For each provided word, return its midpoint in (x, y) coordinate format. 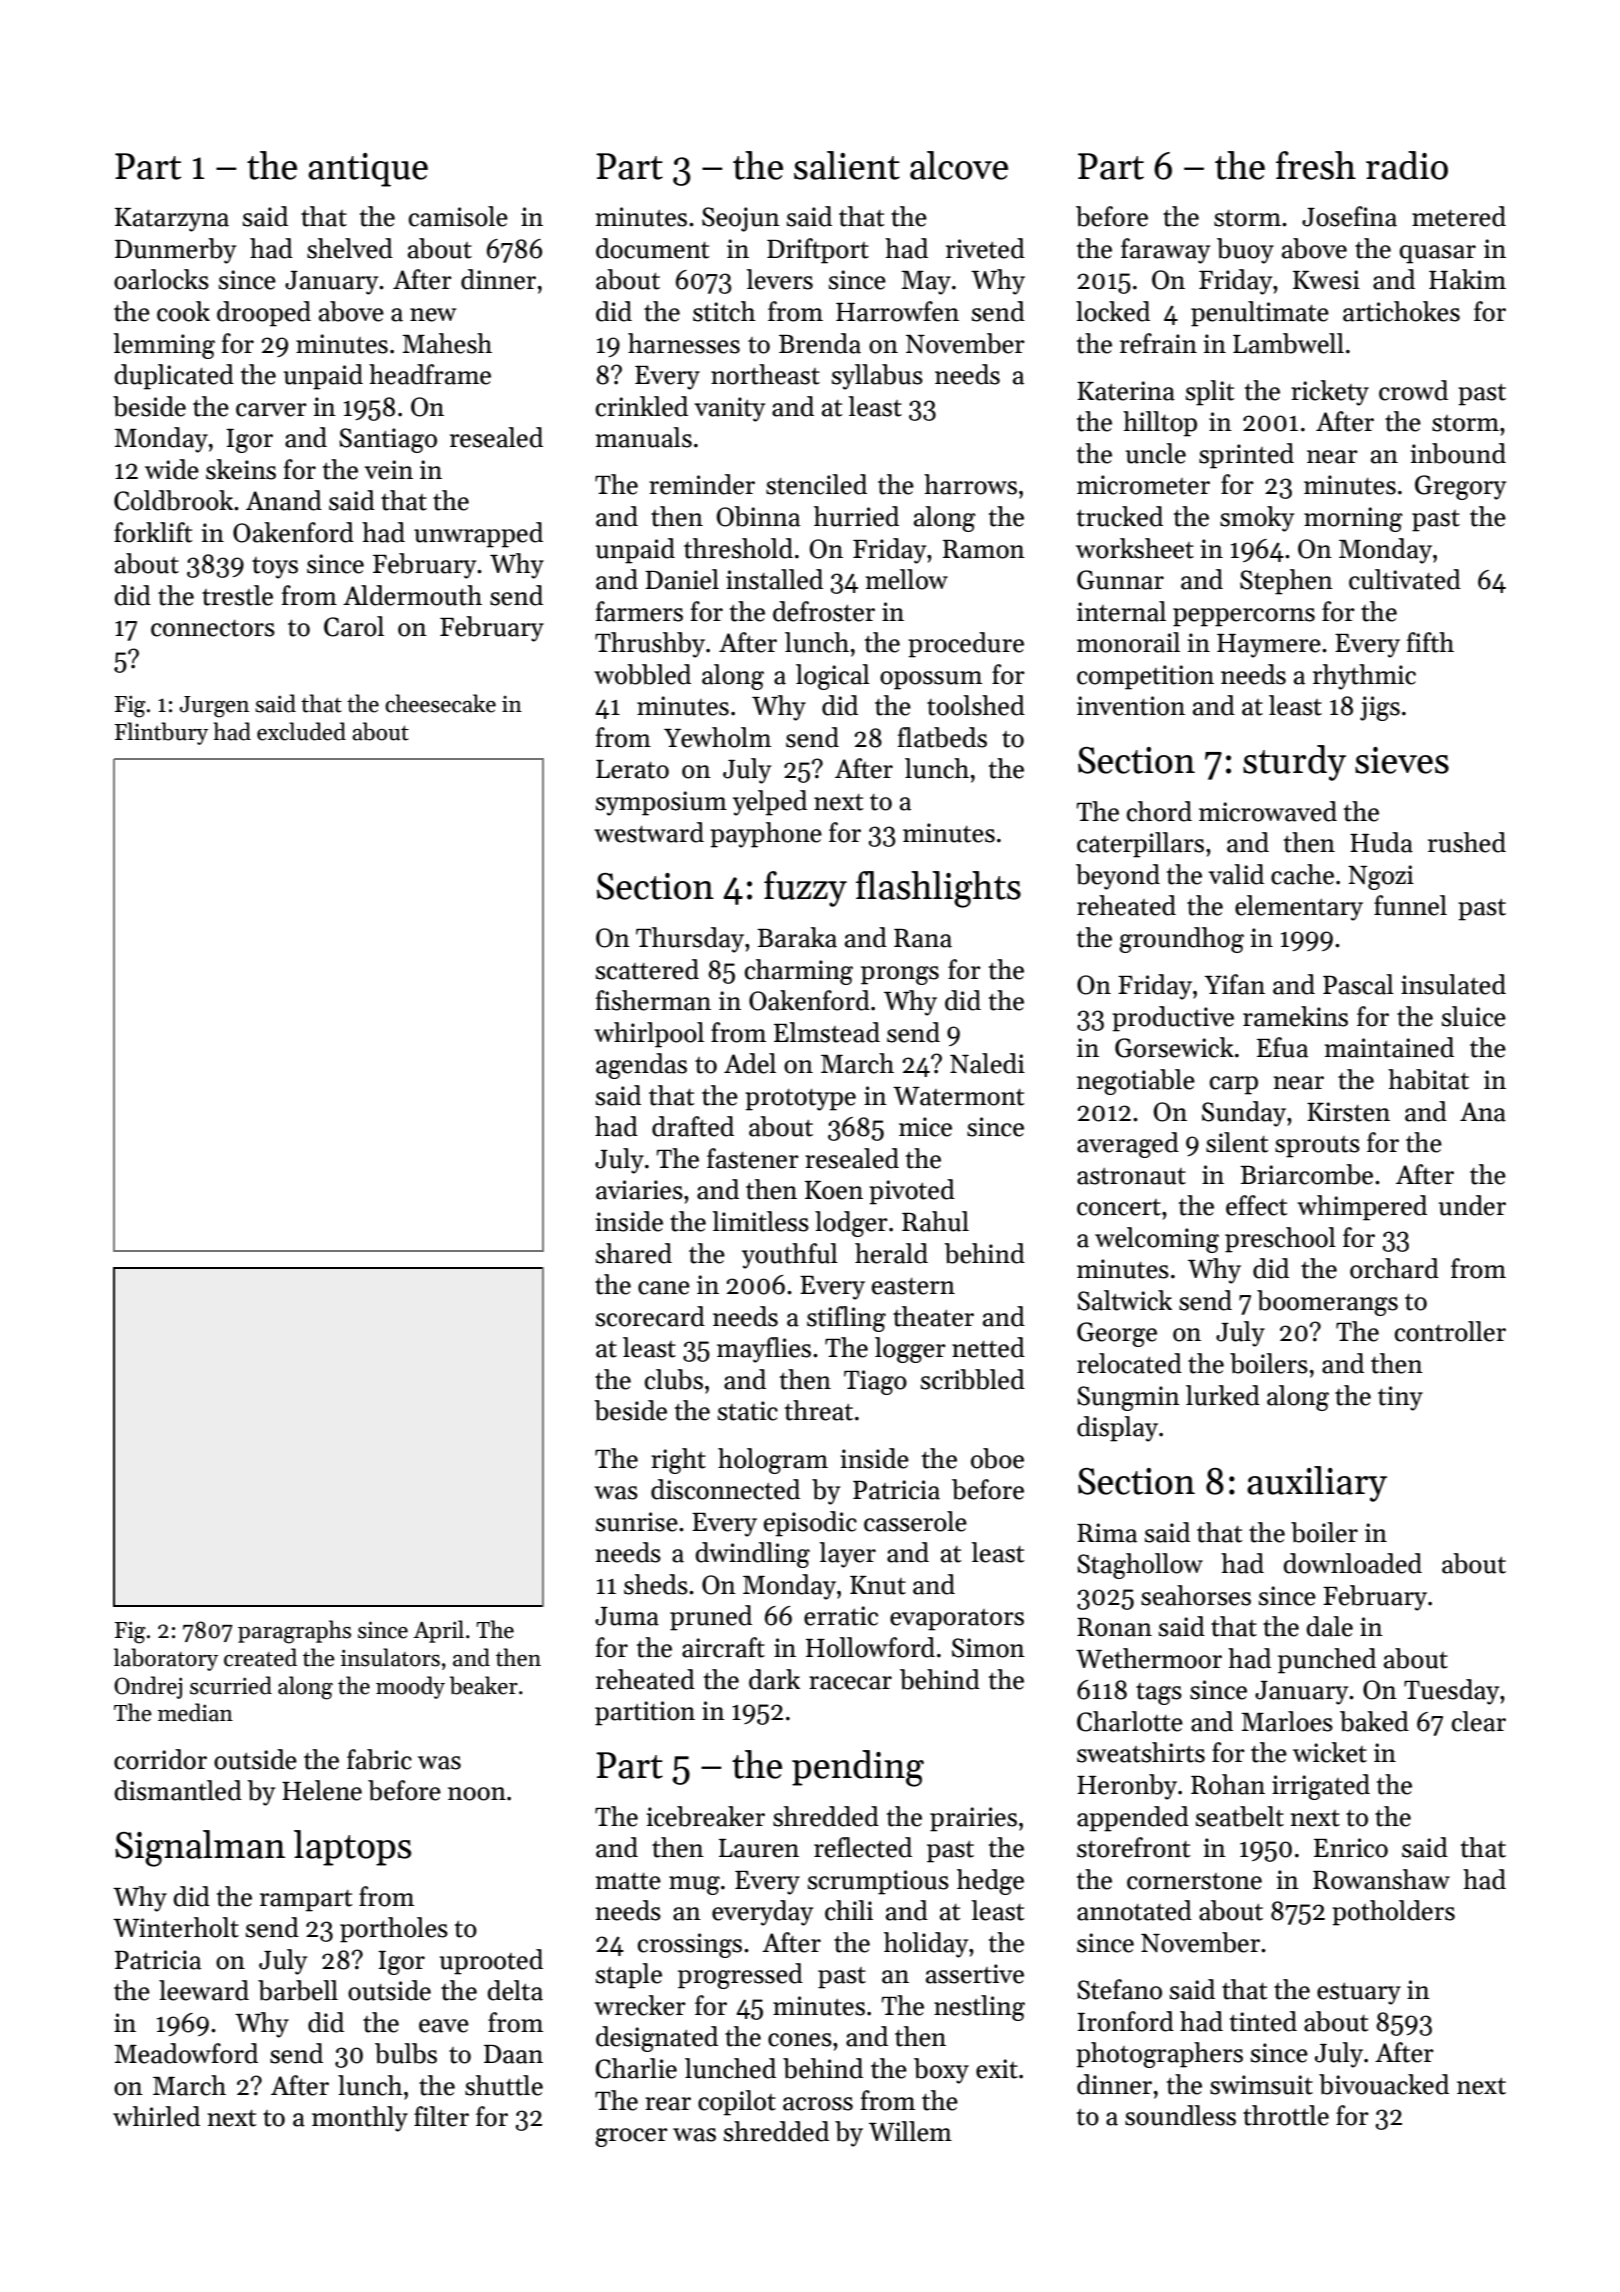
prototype (800, 1100)
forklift (153, 532)
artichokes (1401, 311)
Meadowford (186, 2053)
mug (694, 1885)
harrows (970, 484)
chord (1159, 811)
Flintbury (161, 733)
